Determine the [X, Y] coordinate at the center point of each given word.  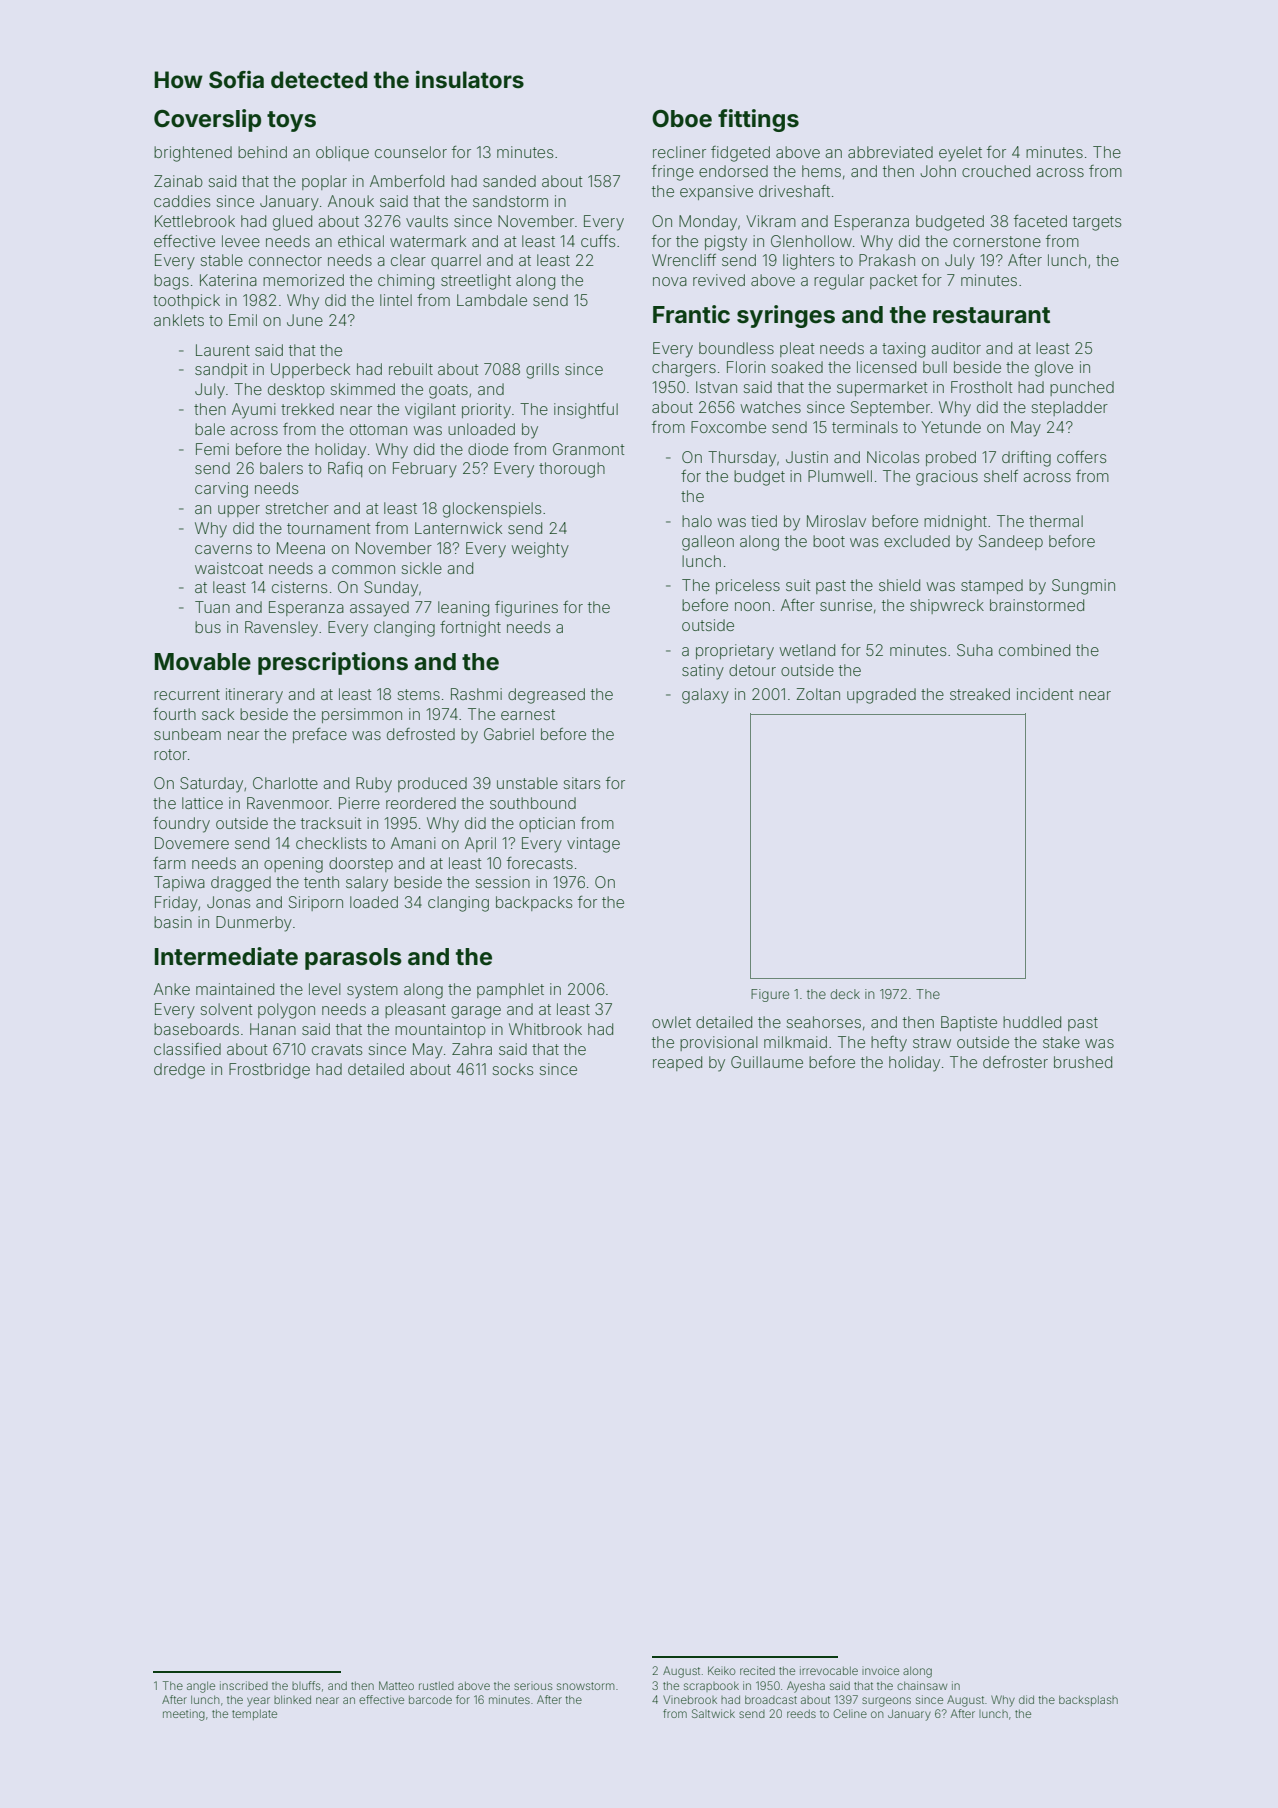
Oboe [682, 119]
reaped [677, 1063]
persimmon [362, 715]
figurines [526, 609]
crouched [996, 171]
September [890, 408]
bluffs [306, 1685]
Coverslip [207, 120]
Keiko [722, 1670]
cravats [337, 1049]
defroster [1015, 1062]
